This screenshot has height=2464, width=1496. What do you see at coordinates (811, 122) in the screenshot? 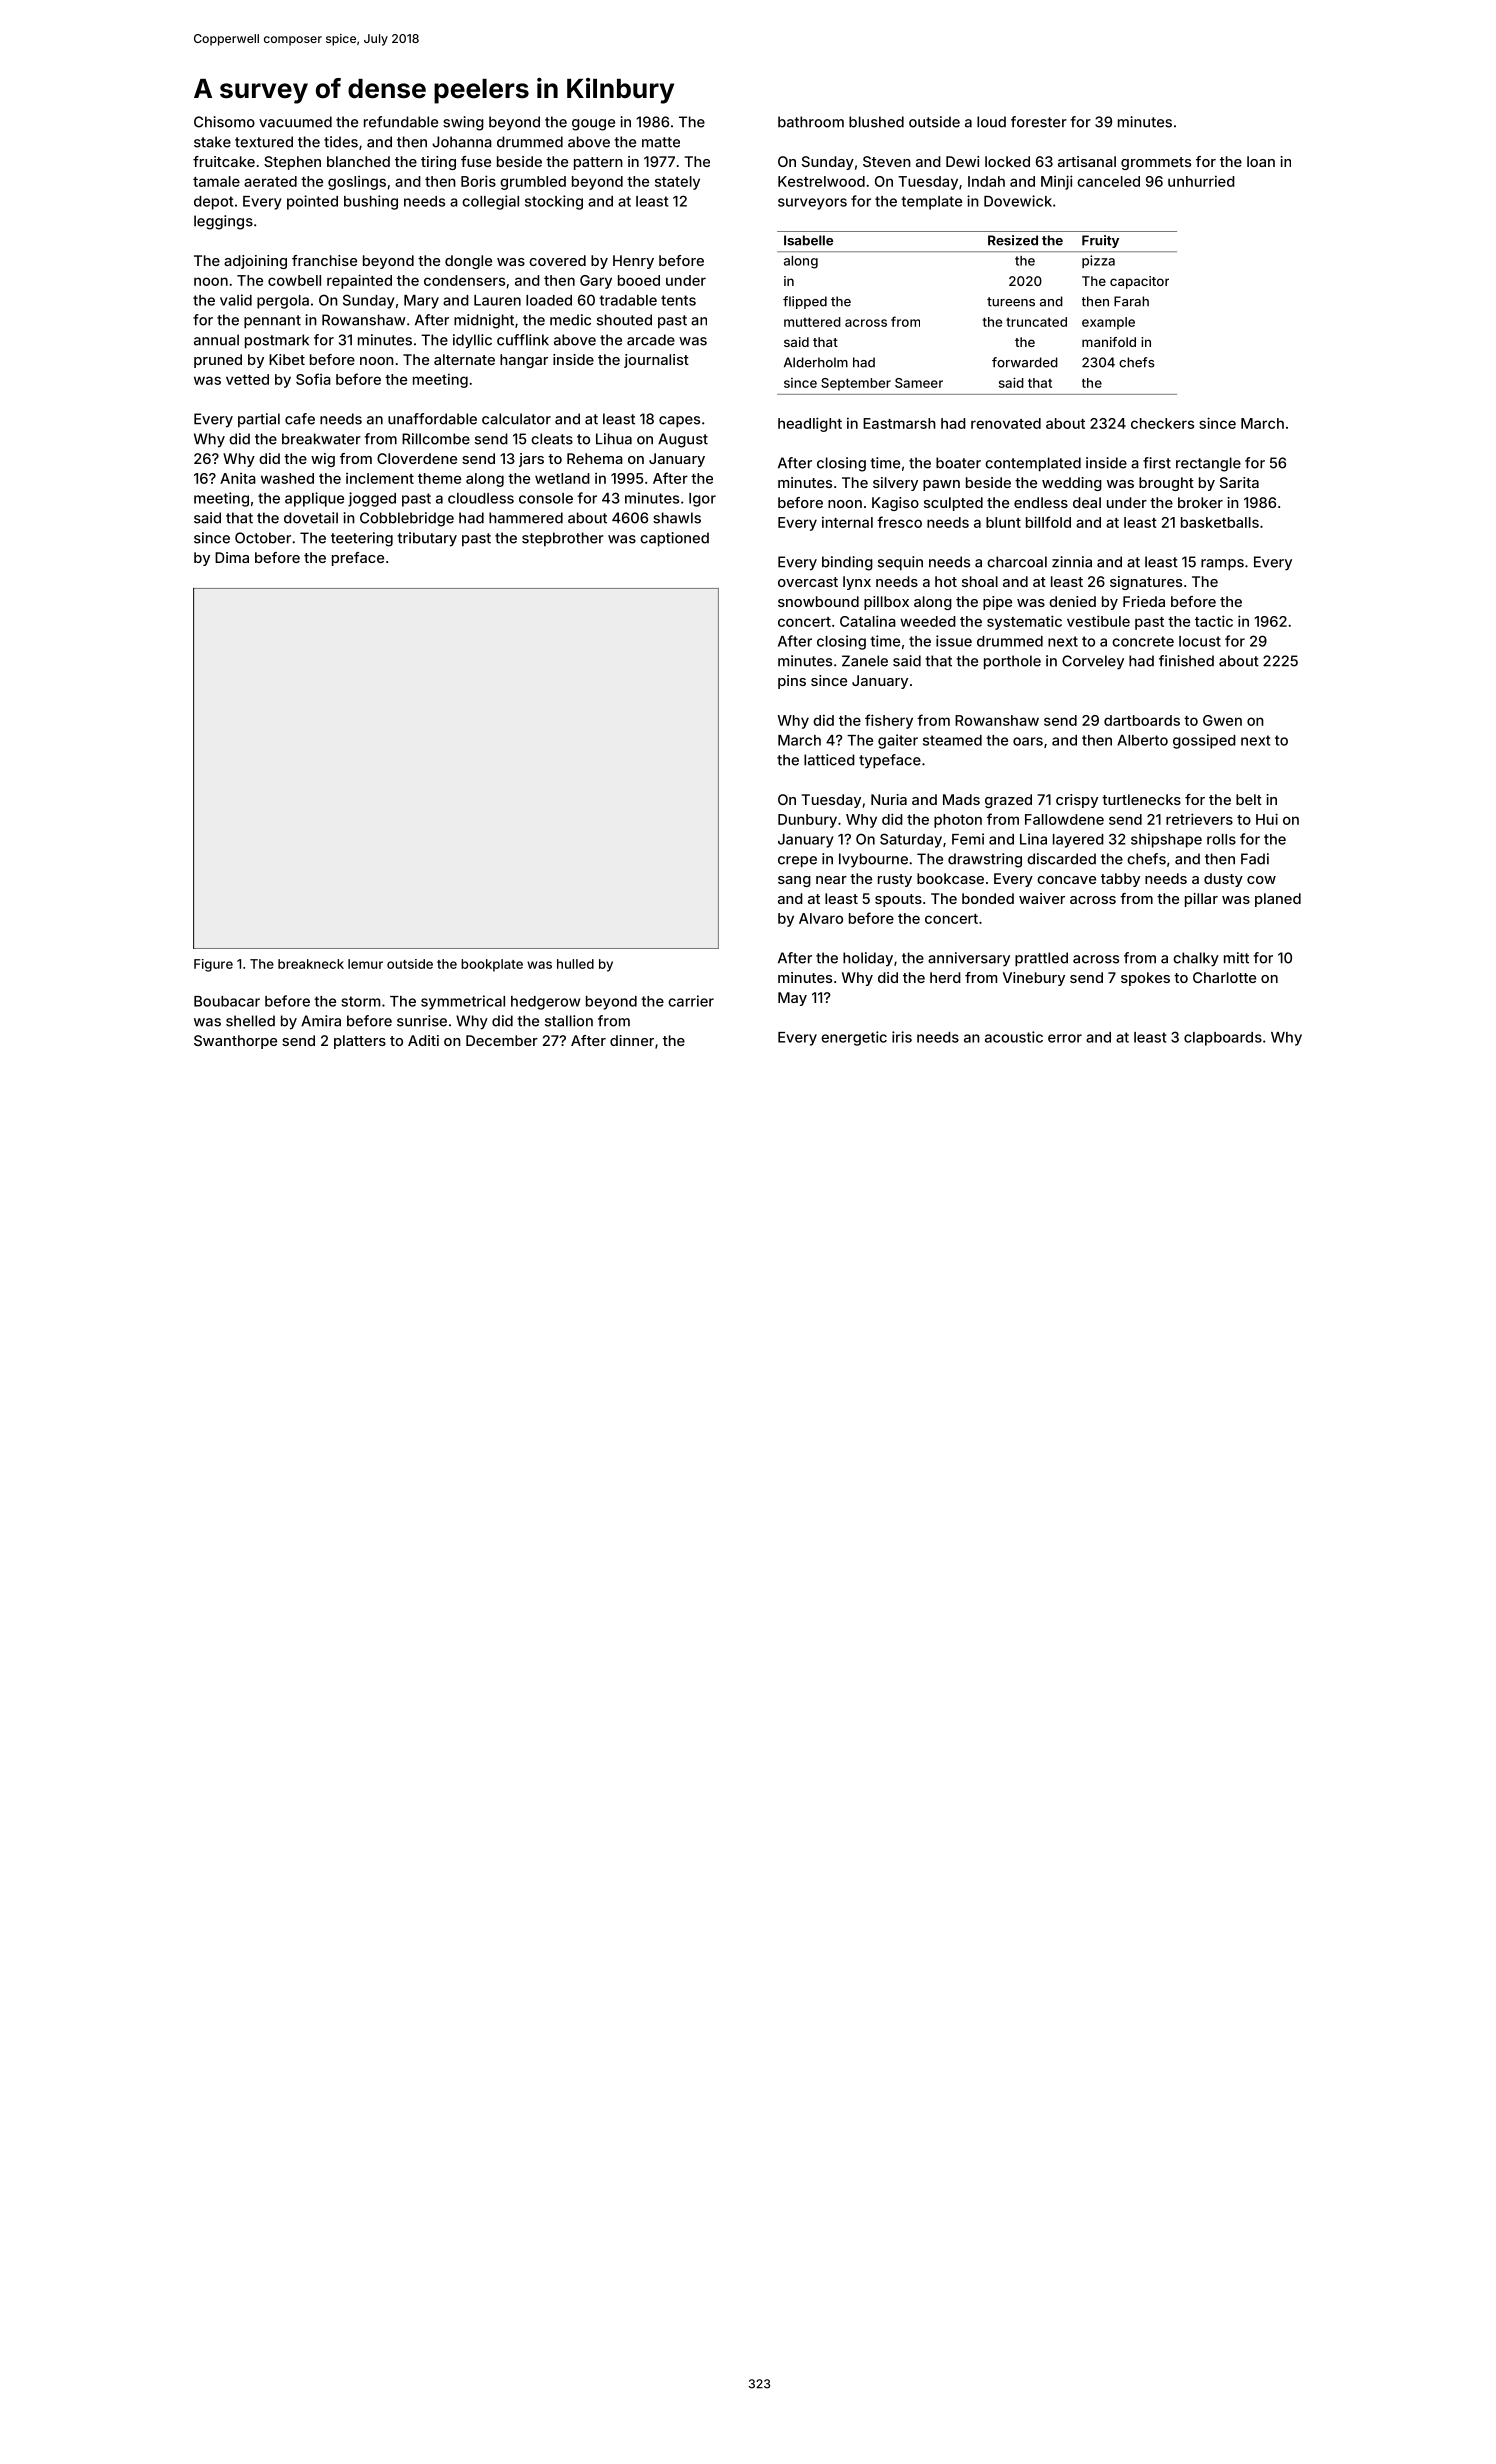
I see `bathroom` at bounding box center [811, 122].
